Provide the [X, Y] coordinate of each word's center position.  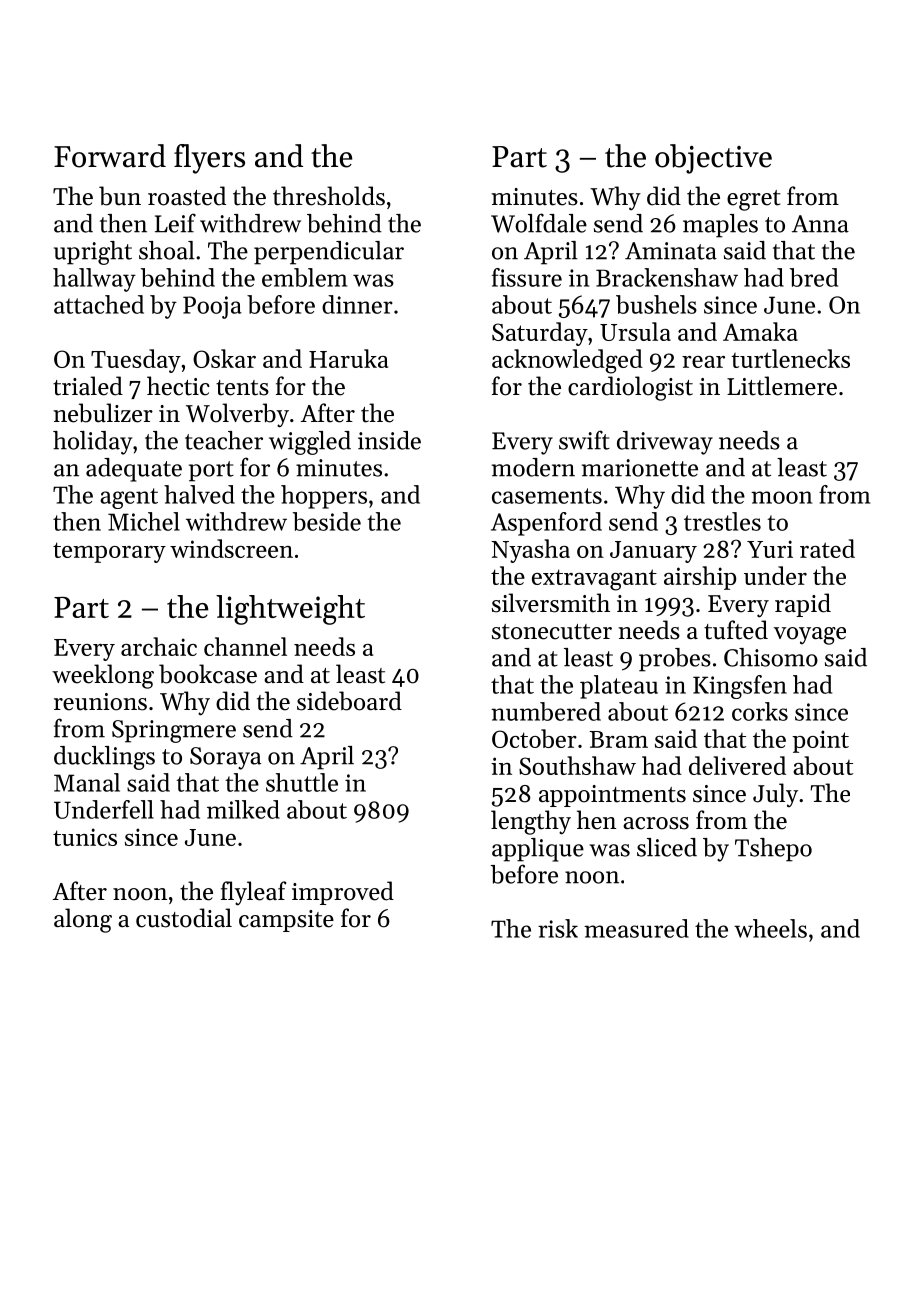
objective [713, 159]
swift [584, 440]
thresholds [329, 196]
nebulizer [103, 413]
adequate [134, 470]
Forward [110, 156]
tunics [85, 837]
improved [343, 893]
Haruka [348, 358]
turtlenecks [790, 358]
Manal [87, 782]
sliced [667, 847]
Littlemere [782, 386]
